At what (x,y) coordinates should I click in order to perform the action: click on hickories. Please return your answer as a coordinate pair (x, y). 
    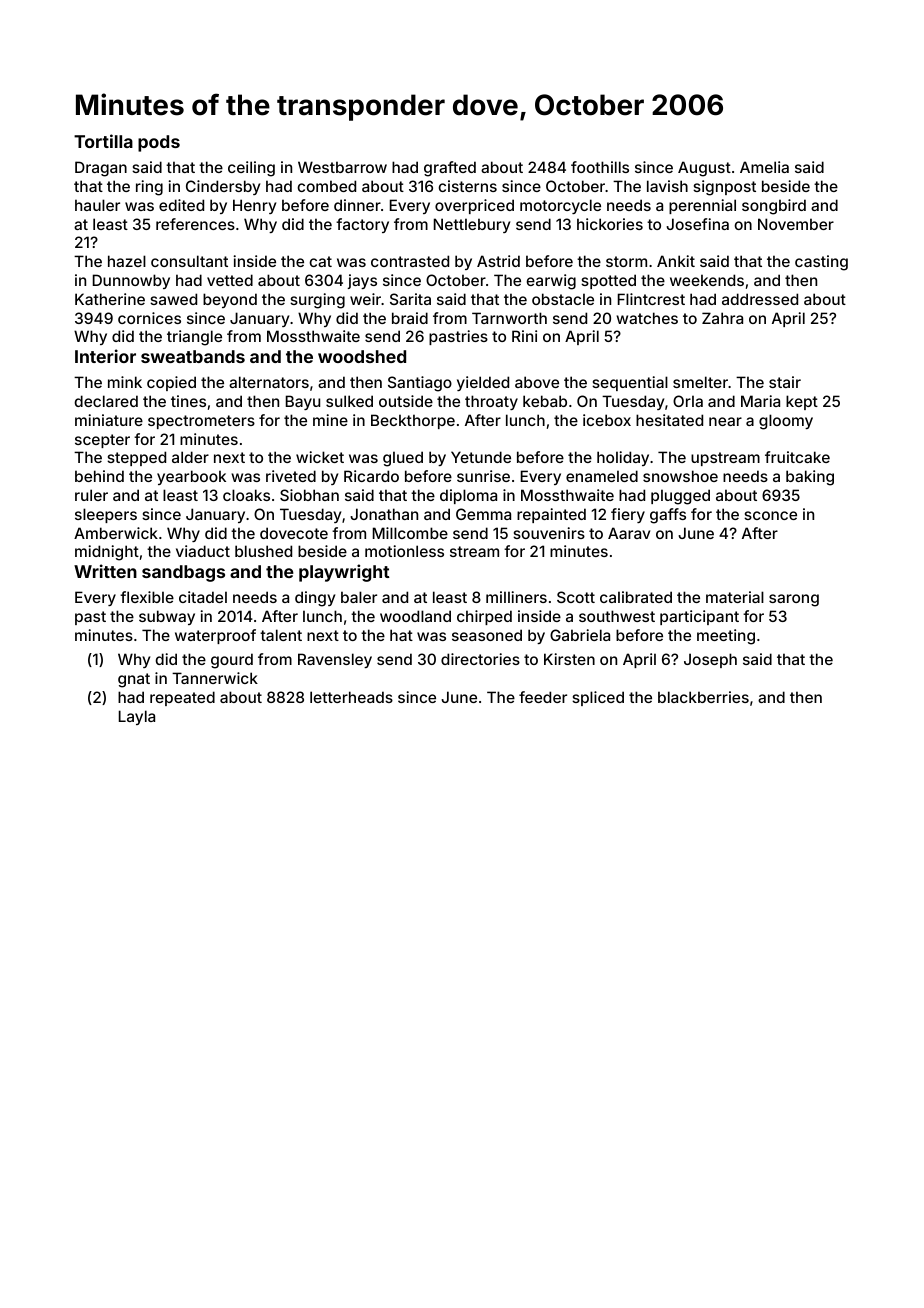
    Looking at the image, I should click on (610, 224).
